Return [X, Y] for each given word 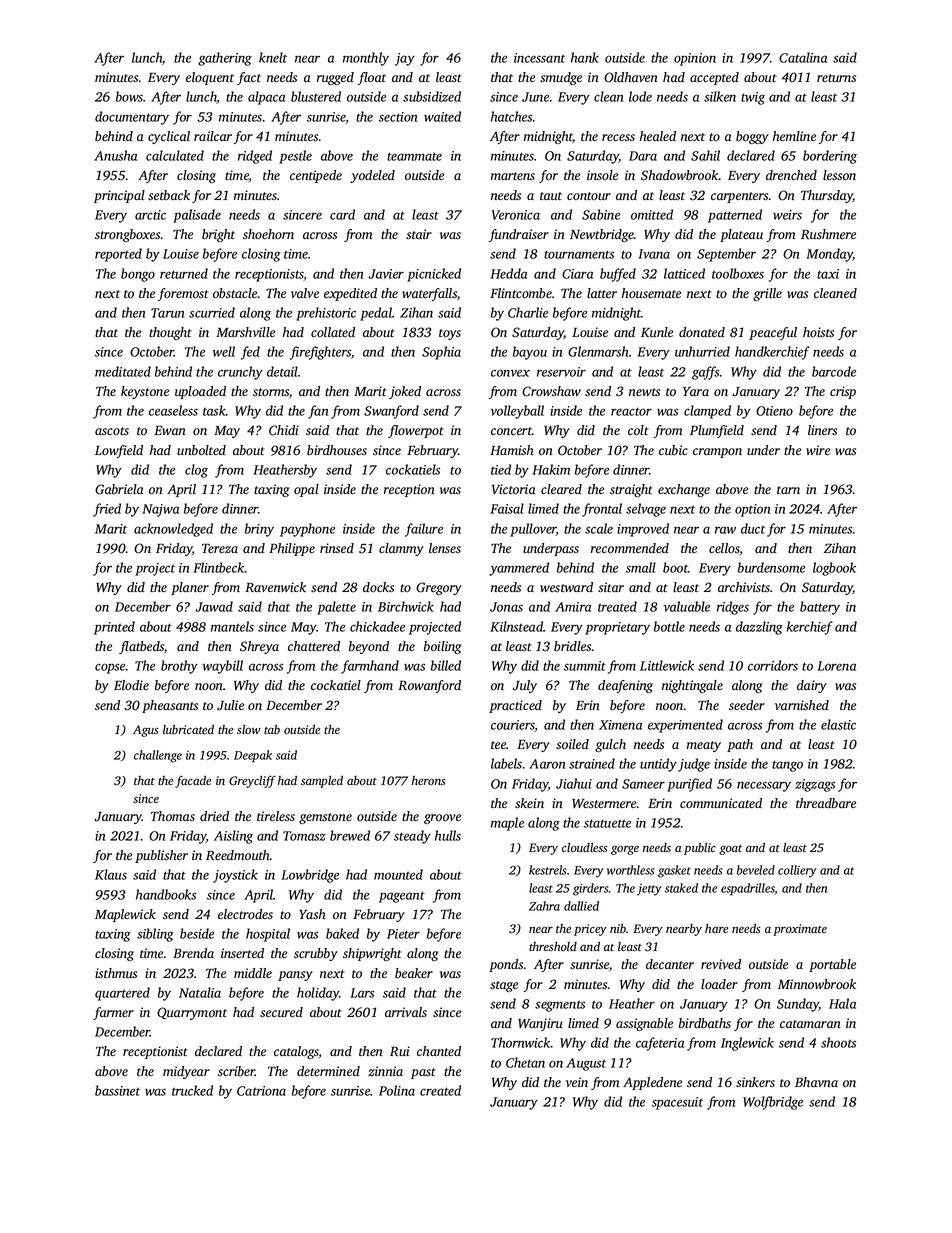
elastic [838, 724]
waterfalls [429, 294]
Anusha [115, 155]
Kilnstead [516, 626]
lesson [839, 175]
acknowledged [173, 530]
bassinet [117, 1090]
